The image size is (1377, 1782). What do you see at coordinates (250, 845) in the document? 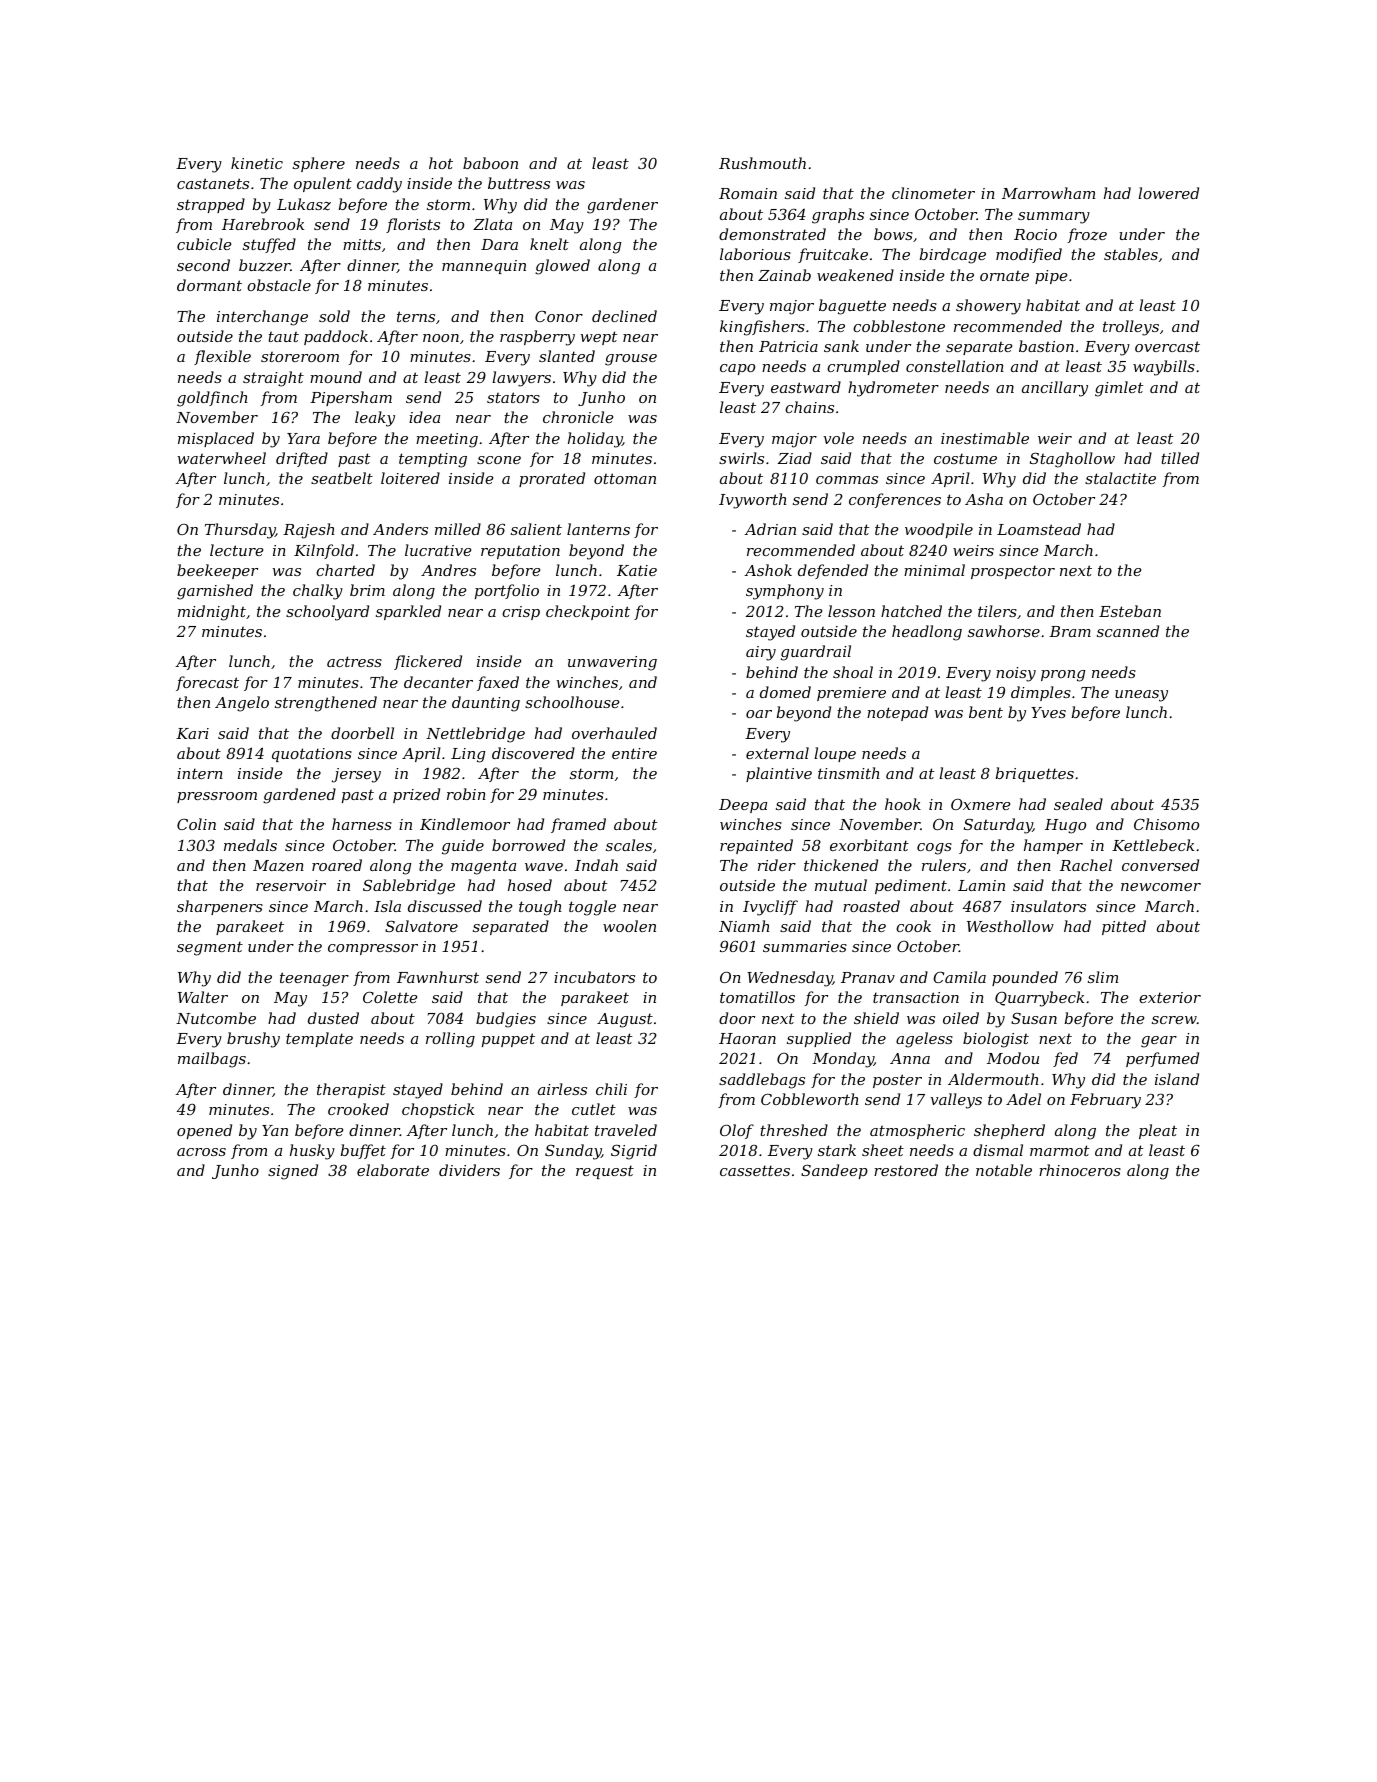
I see `medals` at bounding box center [250, 845].
